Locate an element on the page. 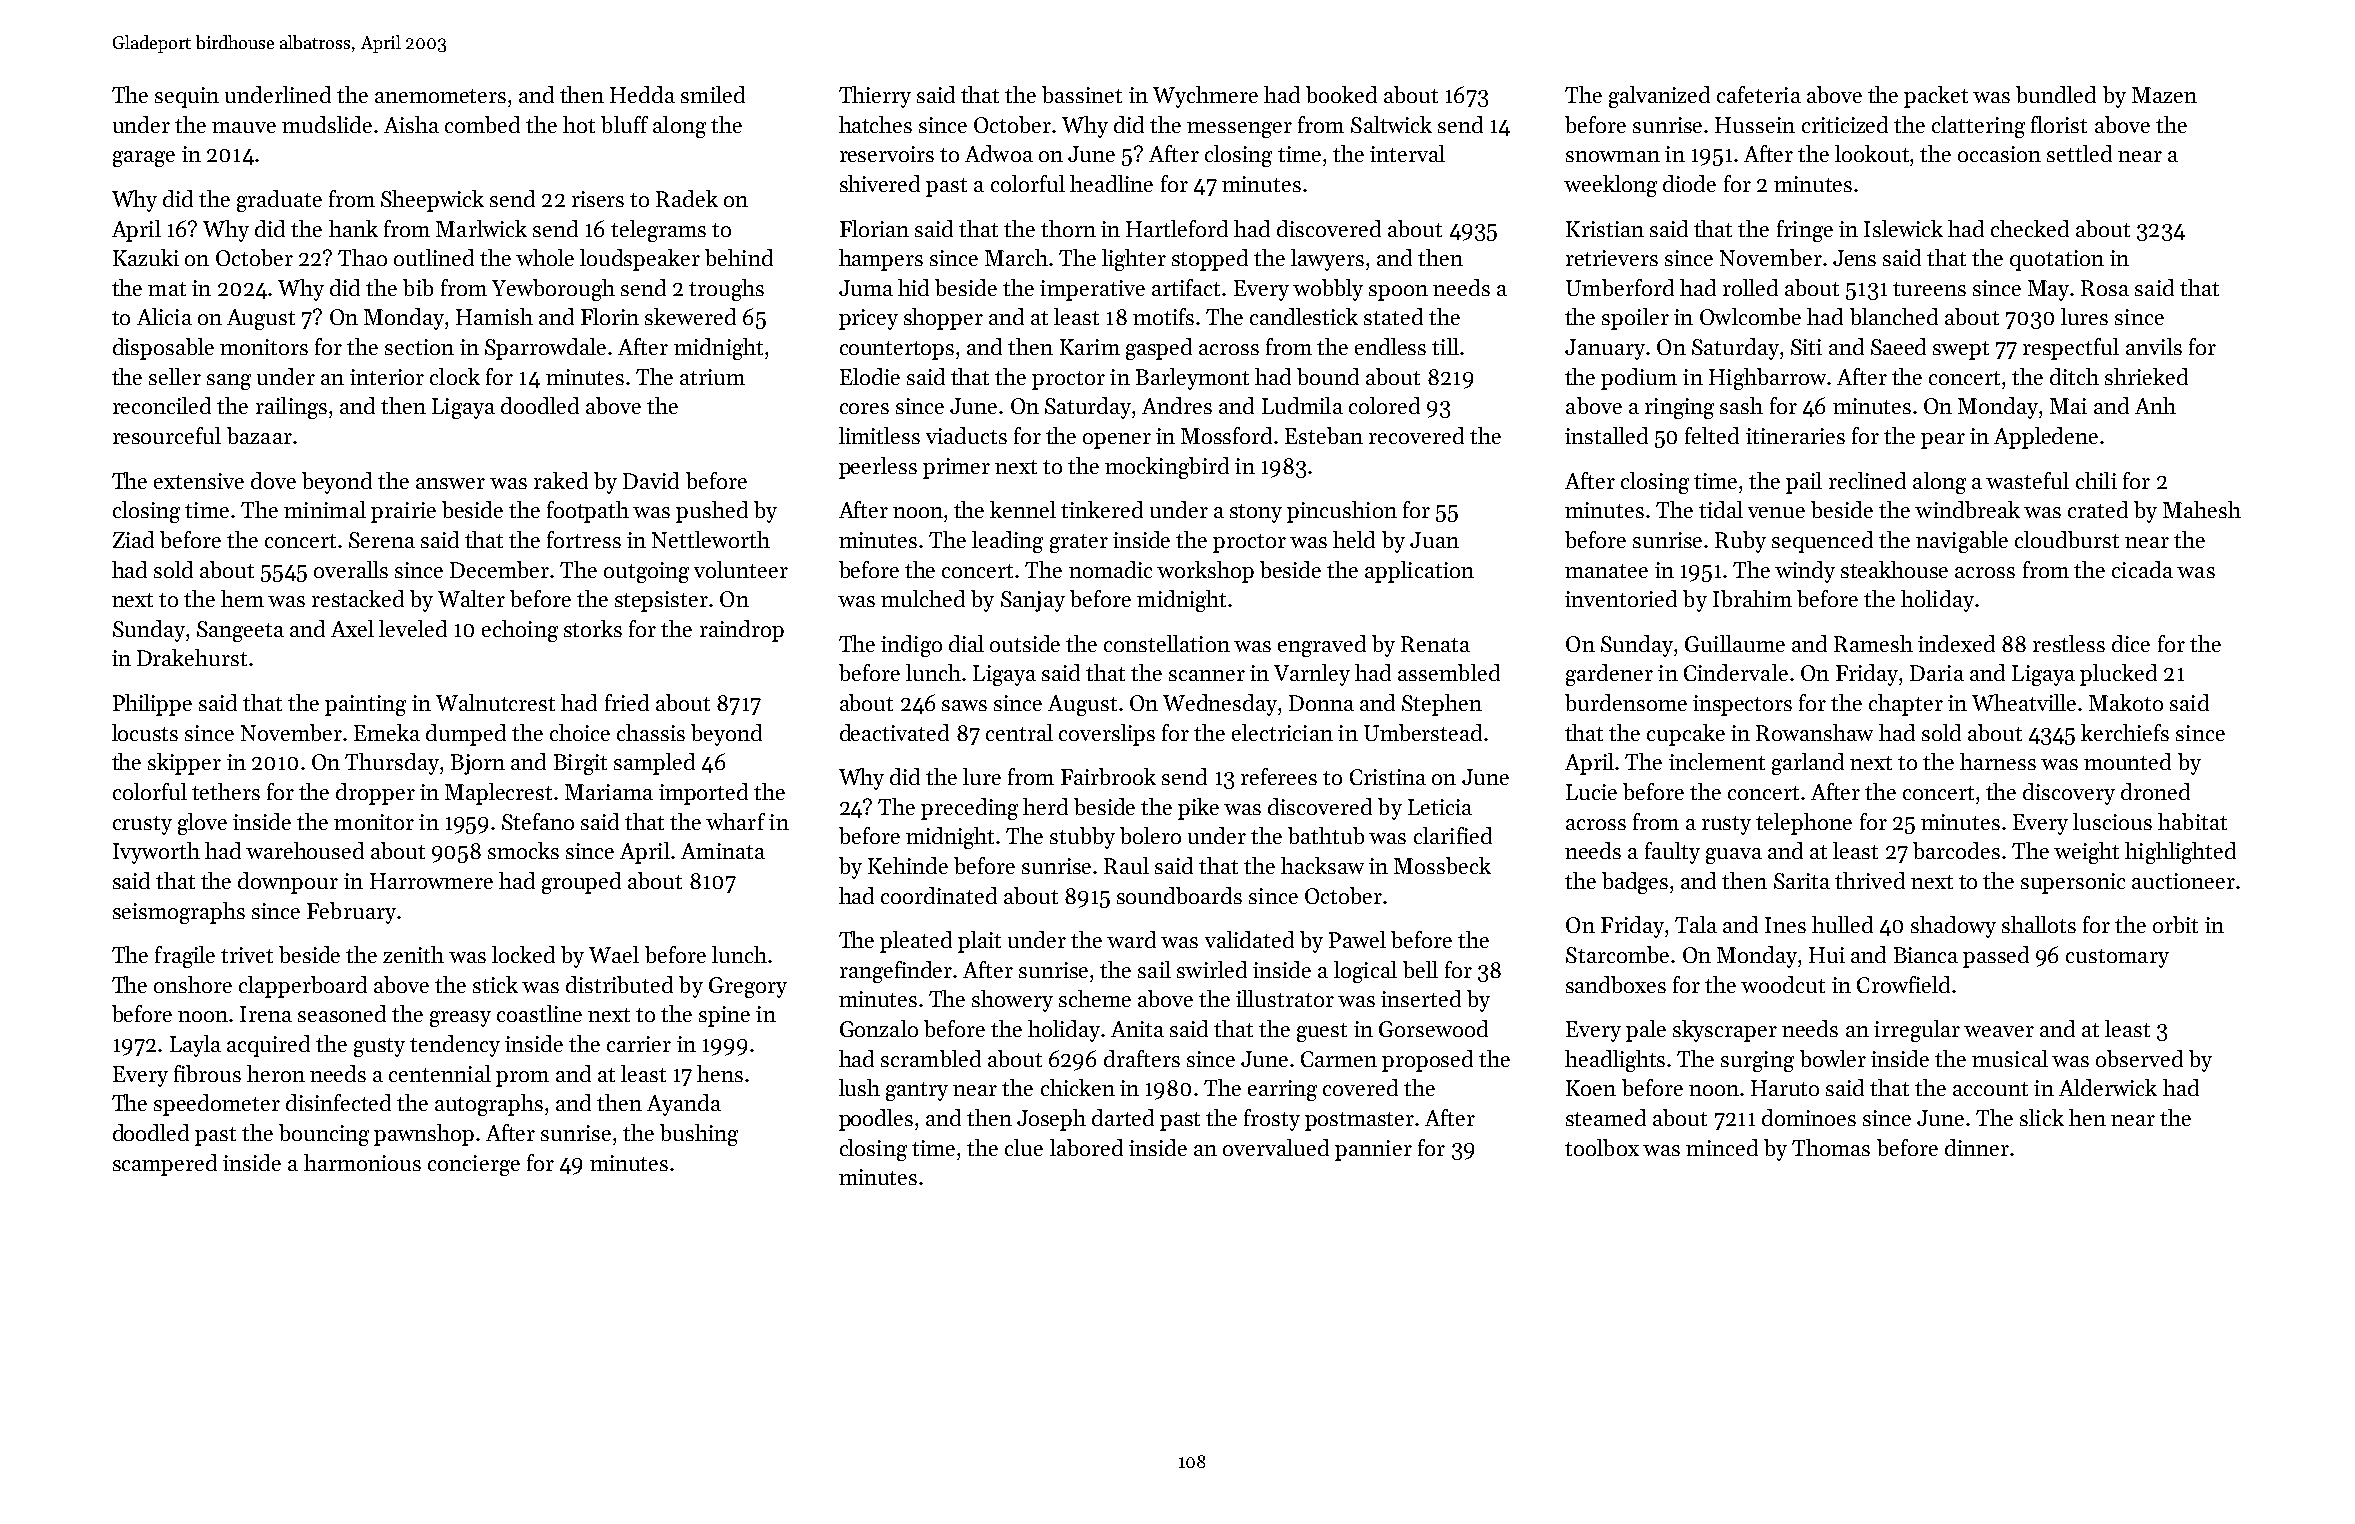 The image size is (2355, 1524). Drakehurst is located at coordinates (192, 657).
